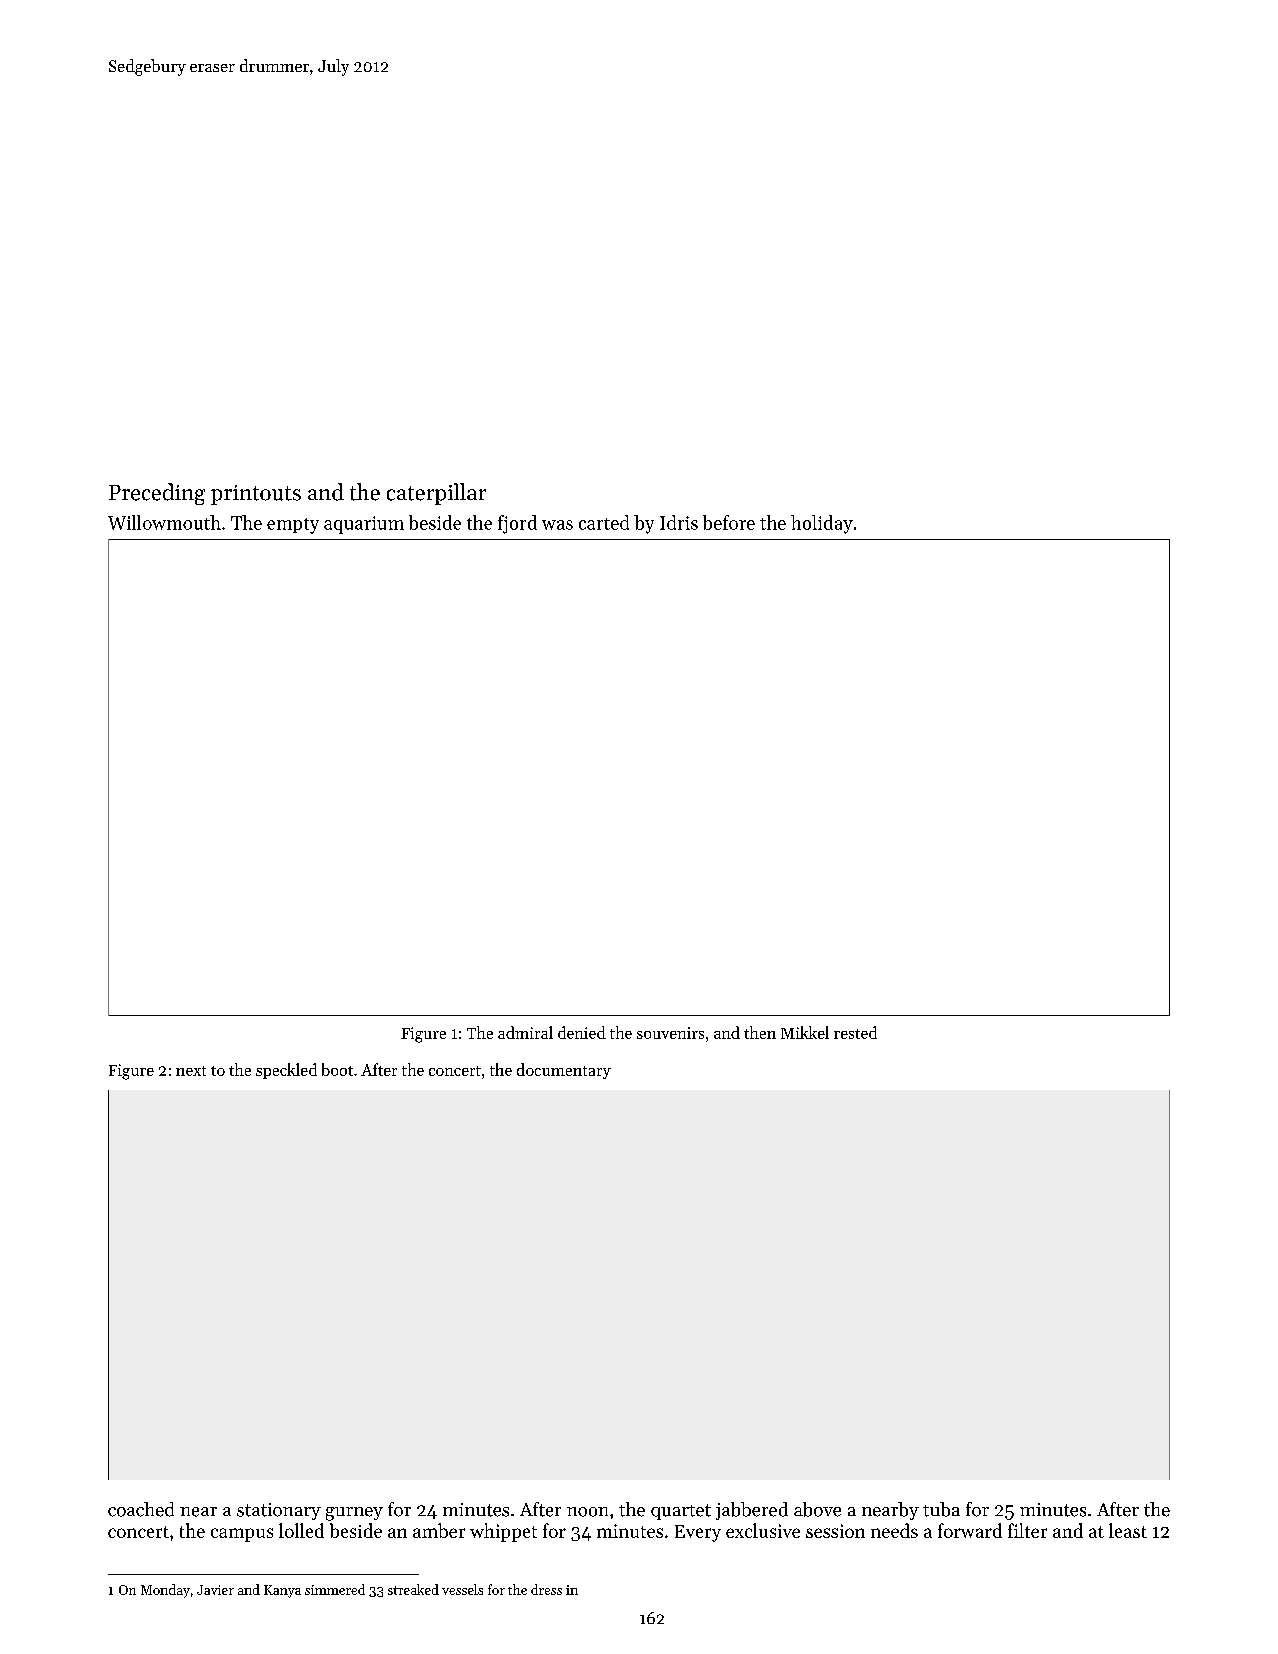 The image size is (1278, 1654). Describe the element at coordinates (822, 524) in the screenshot. I see `holiday` at that location.
